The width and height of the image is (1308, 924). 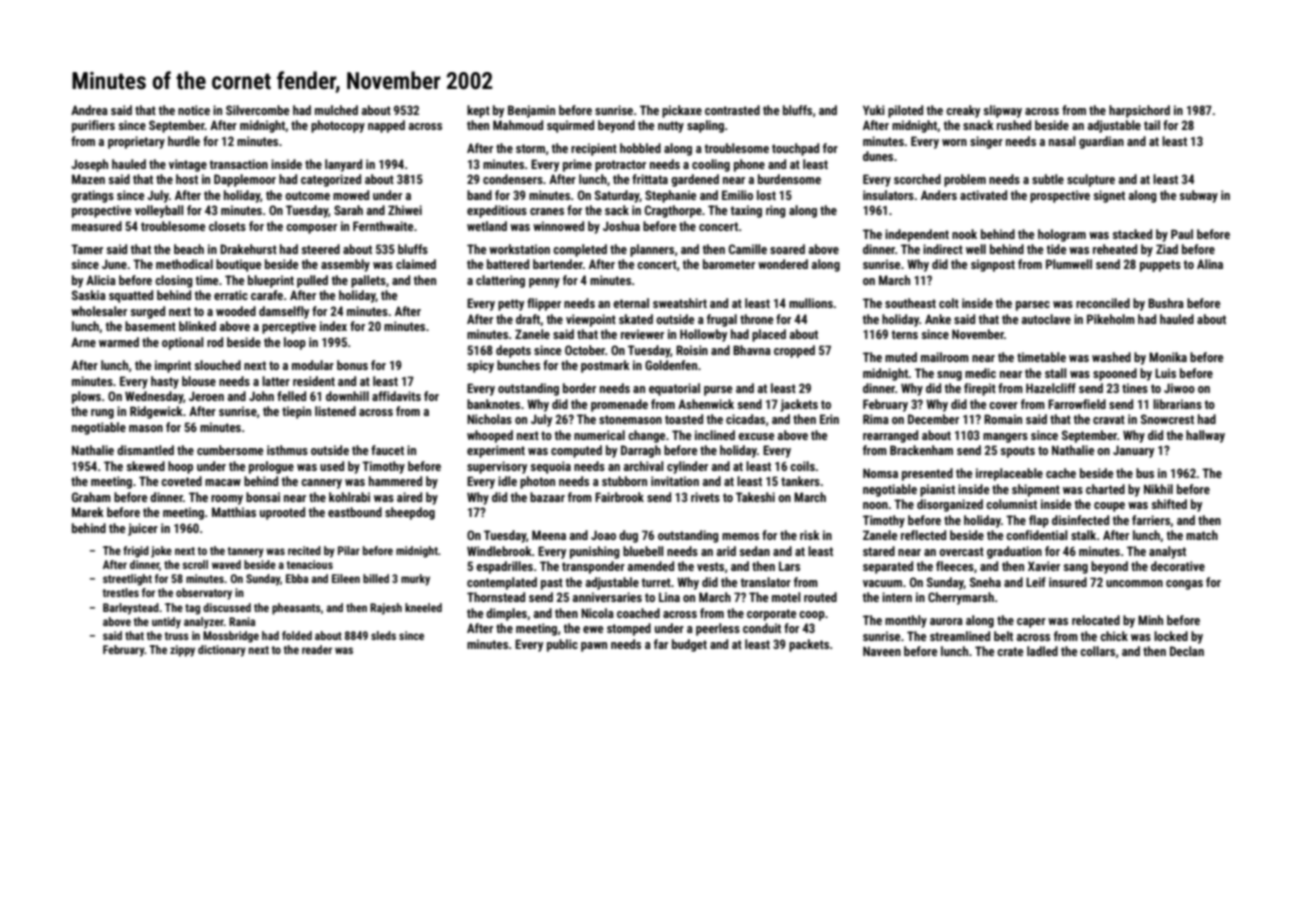 I want to click on flipper, so click(x=544, y=304).
